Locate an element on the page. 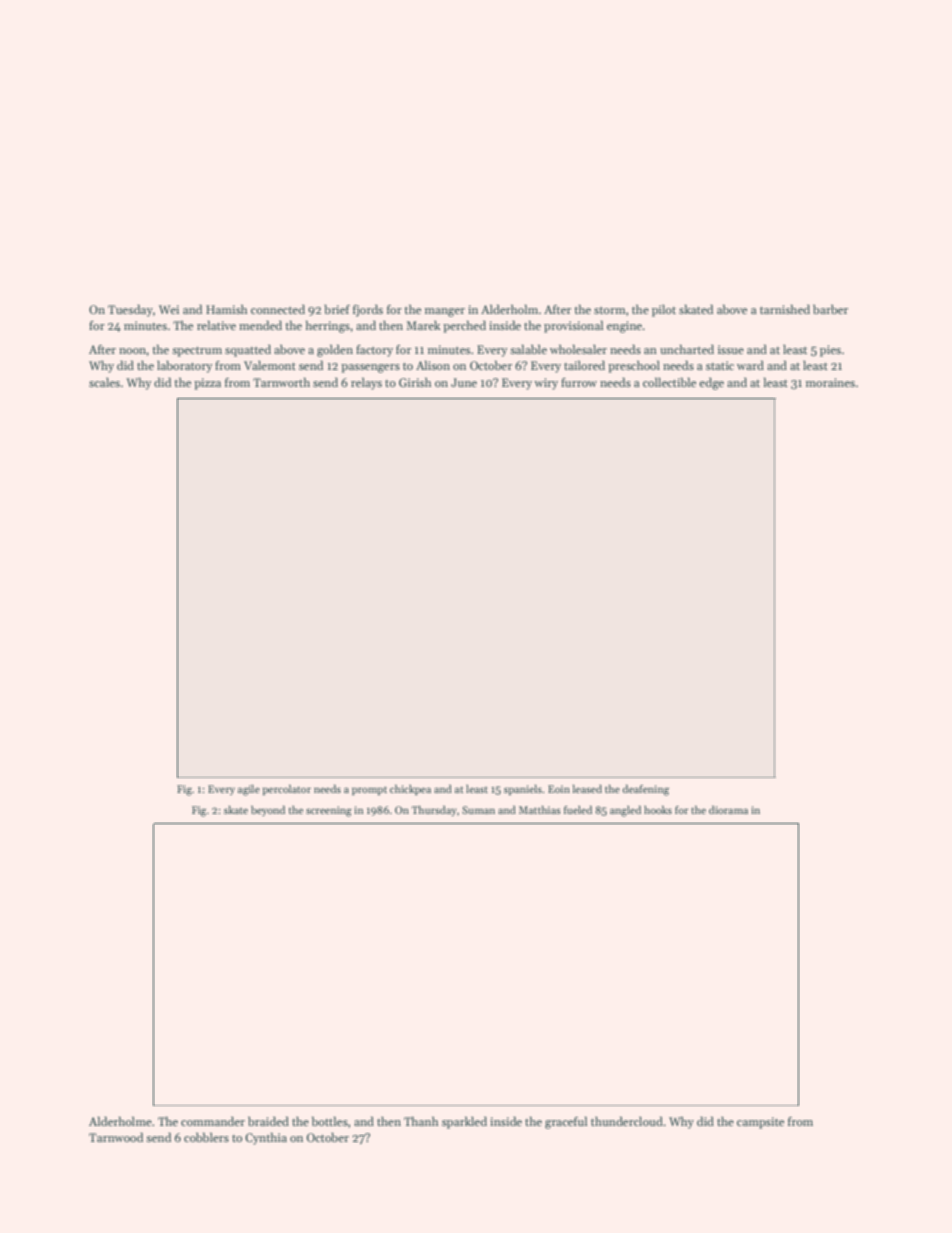 The height and width of the document is (1233, 952). scales is located at coordinates (104, 382).
